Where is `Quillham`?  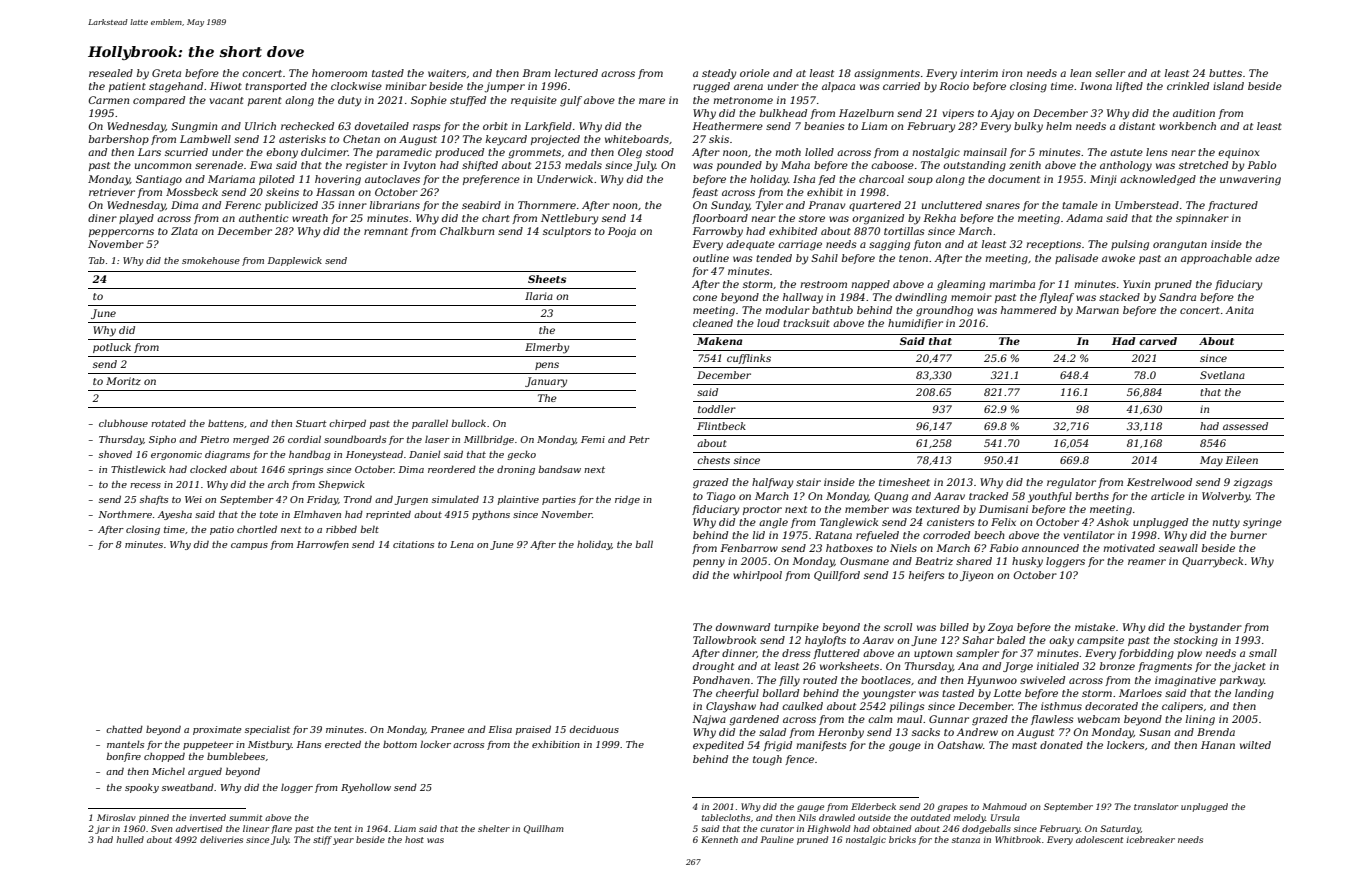 Quillham is located at coordinates (544, 829).
